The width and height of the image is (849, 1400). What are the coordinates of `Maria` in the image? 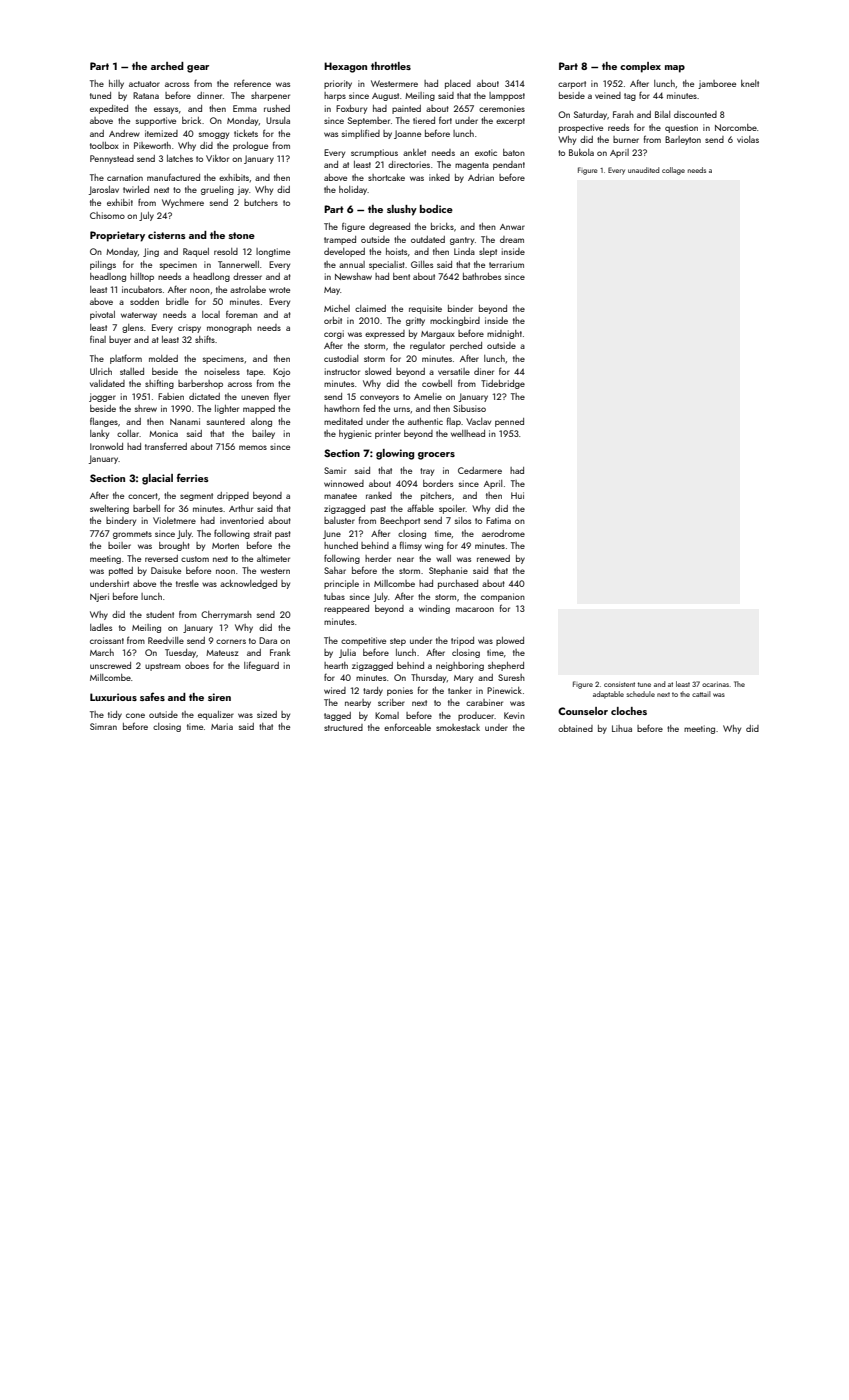 It's located at (222, 726).
